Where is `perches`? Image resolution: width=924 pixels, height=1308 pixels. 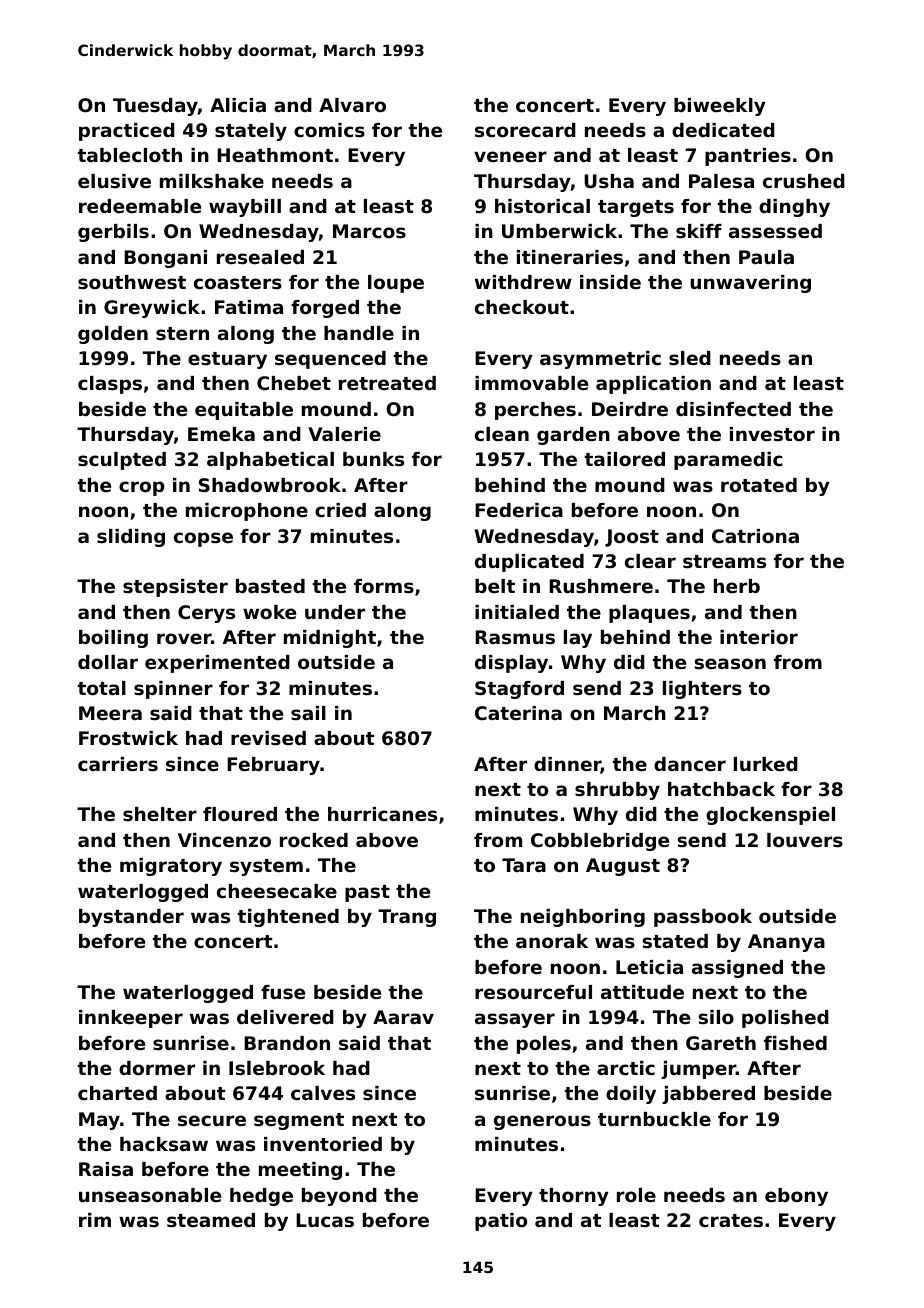 perches is located at coordinates (535, 411).
